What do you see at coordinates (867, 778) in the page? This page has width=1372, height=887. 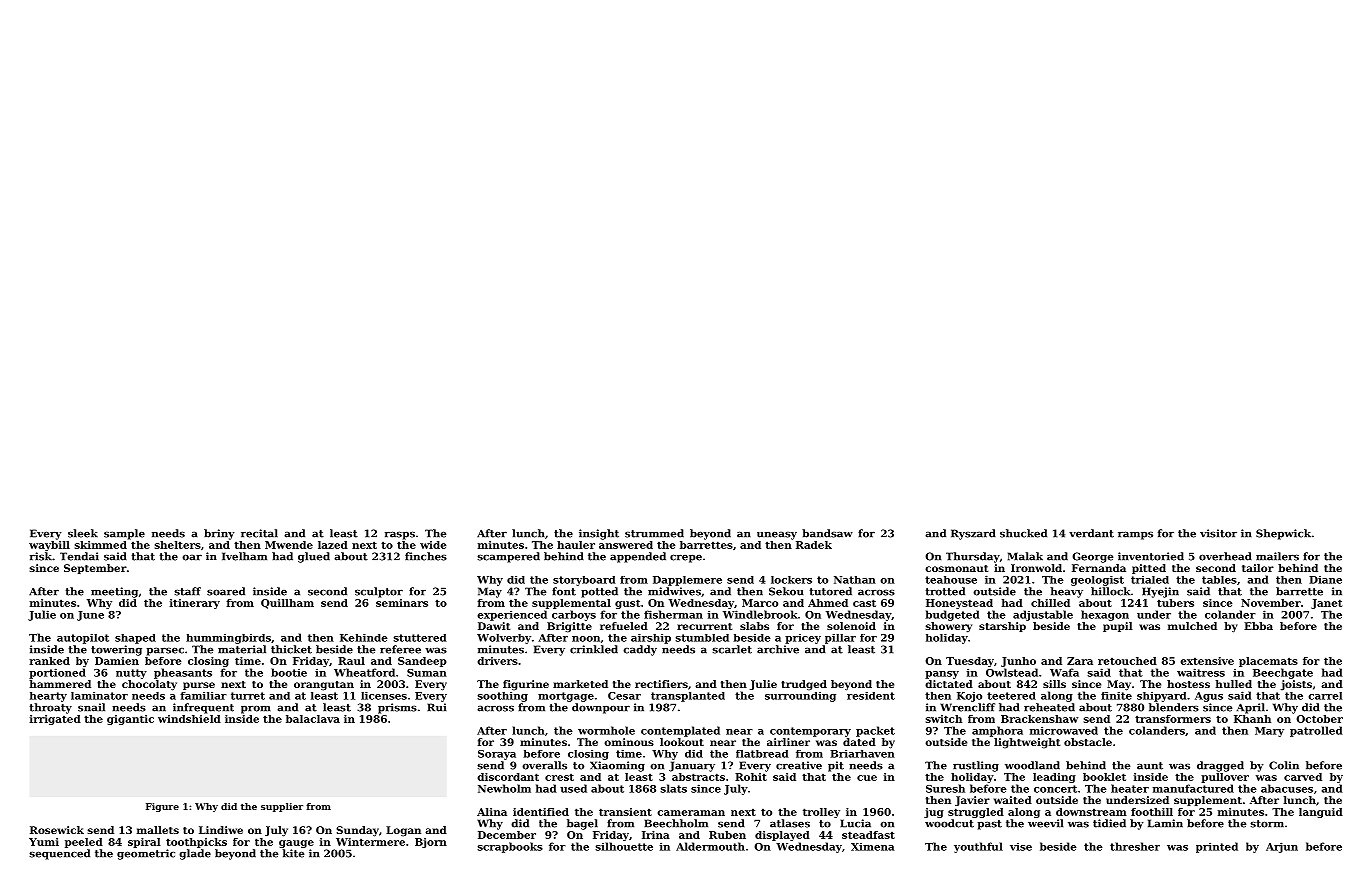 I see `cue` at bounding box center [867, 778].
